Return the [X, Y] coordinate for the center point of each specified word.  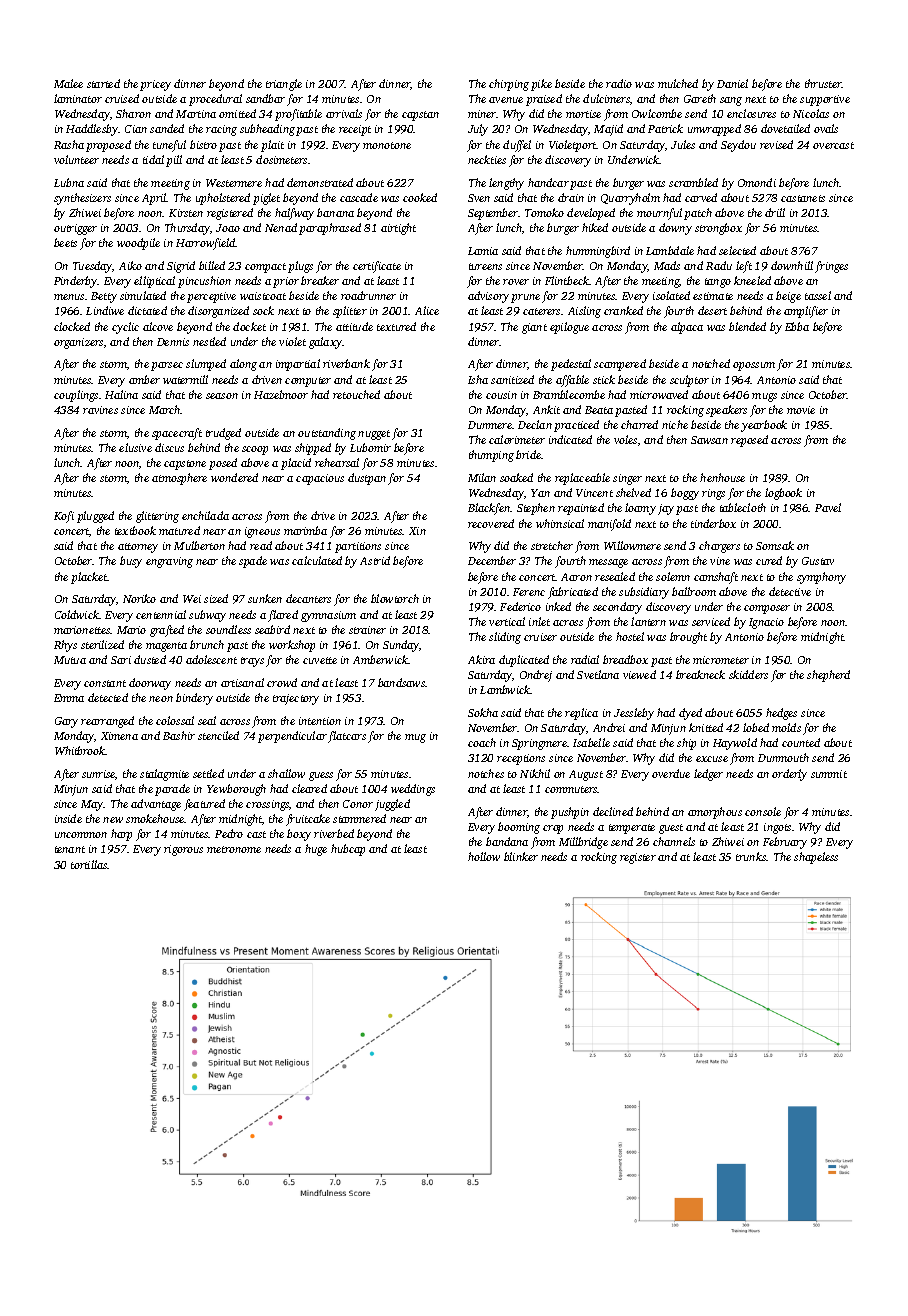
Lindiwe [105, 310]
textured [396, 326]
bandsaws [401, 682]
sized [216, 598]
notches [486, 773]
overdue [671, 773]
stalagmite [164, 775]
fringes [831, 267]
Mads [667, 265]
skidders [748, 674]
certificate [377, 267]
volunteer [76, 159]
